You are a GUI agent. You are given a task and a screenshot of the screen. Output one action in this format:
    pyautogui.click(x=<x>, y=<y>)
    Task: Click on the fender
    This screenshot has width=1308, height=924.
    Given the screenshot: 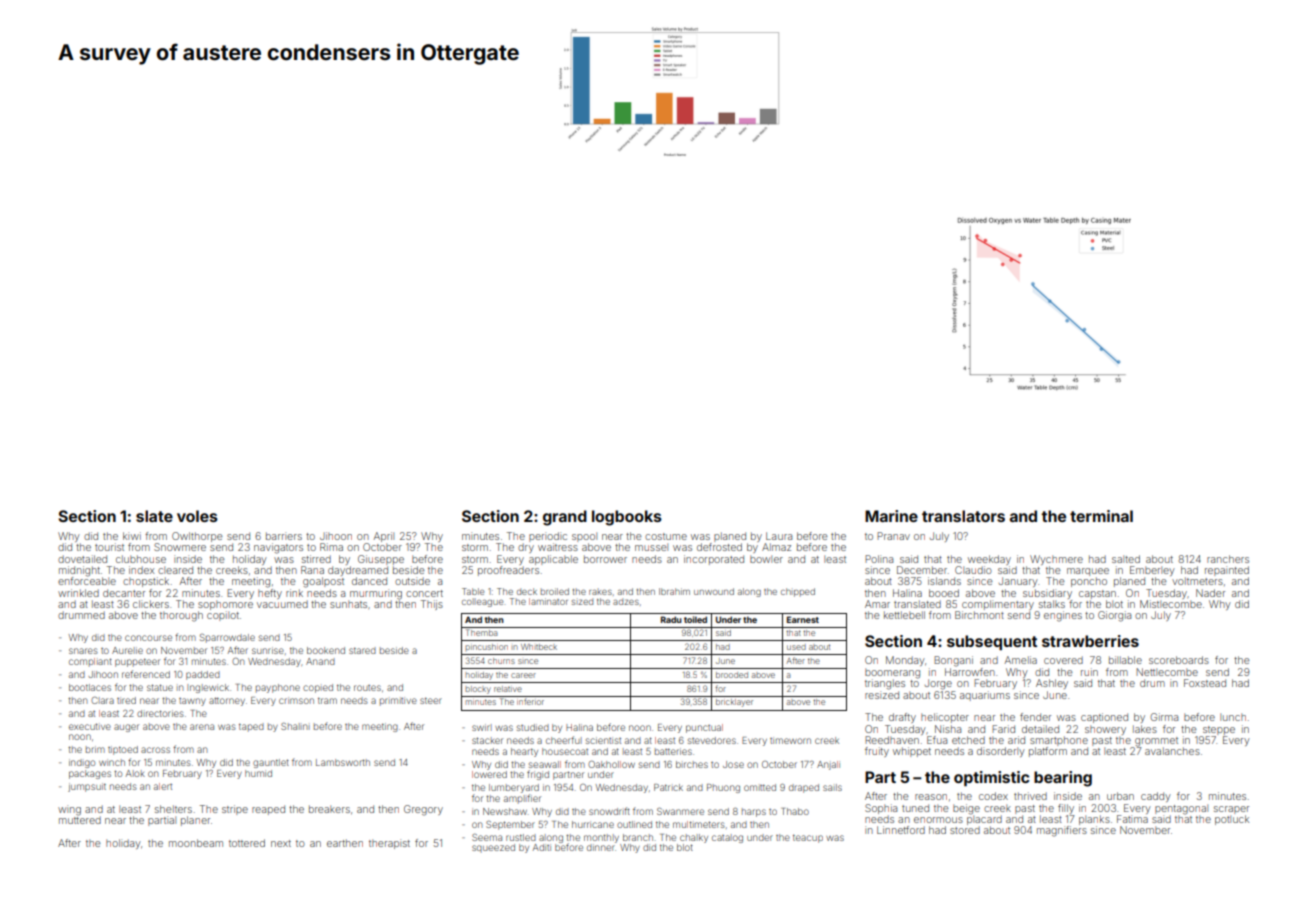 What is the action you would take?
    pyautogui.click(x=1035, y=717)
